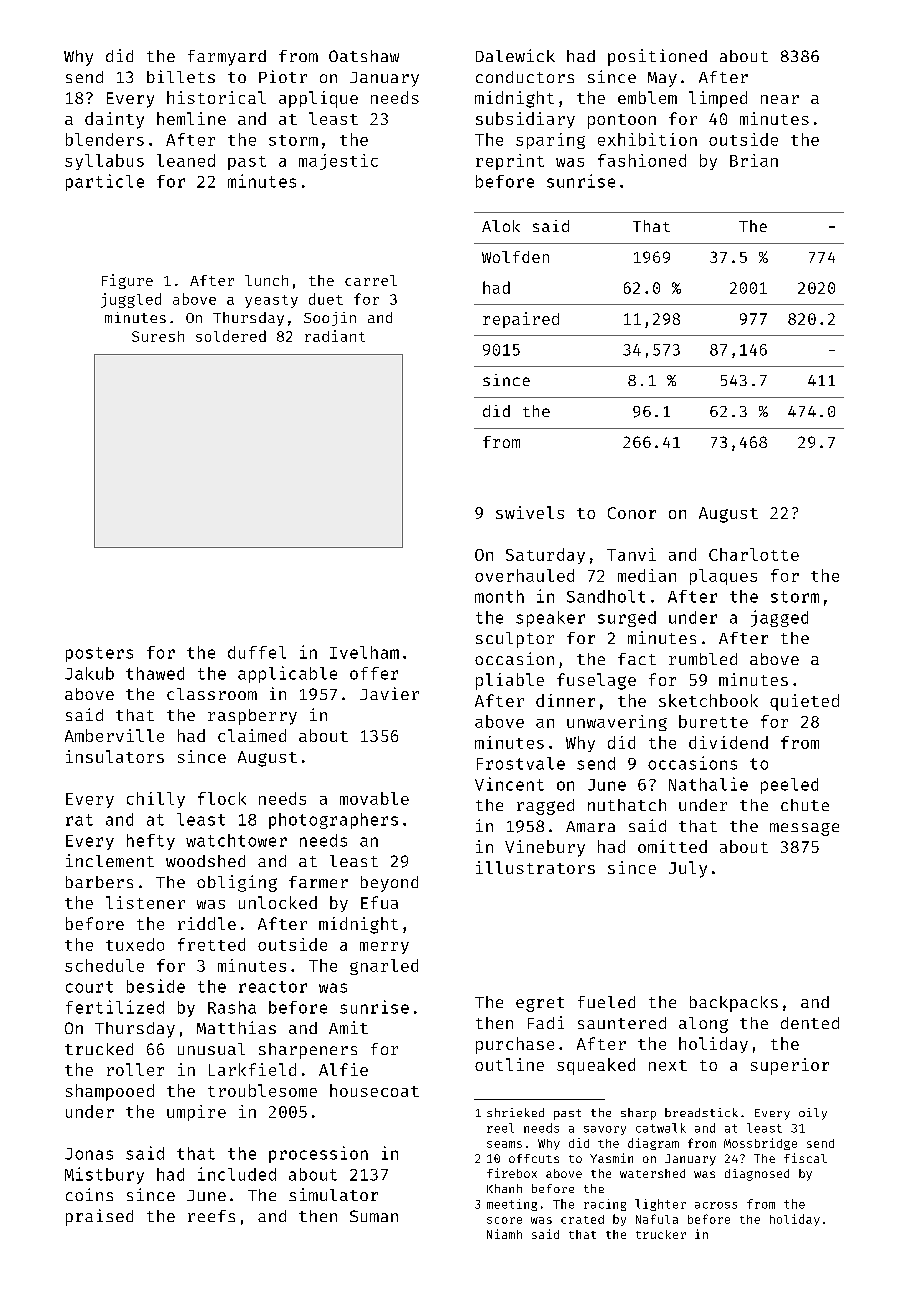  What do you see at coordinates (530, 512) in the screenshot?
I see `swivels` at bounding box center [530, 512].
